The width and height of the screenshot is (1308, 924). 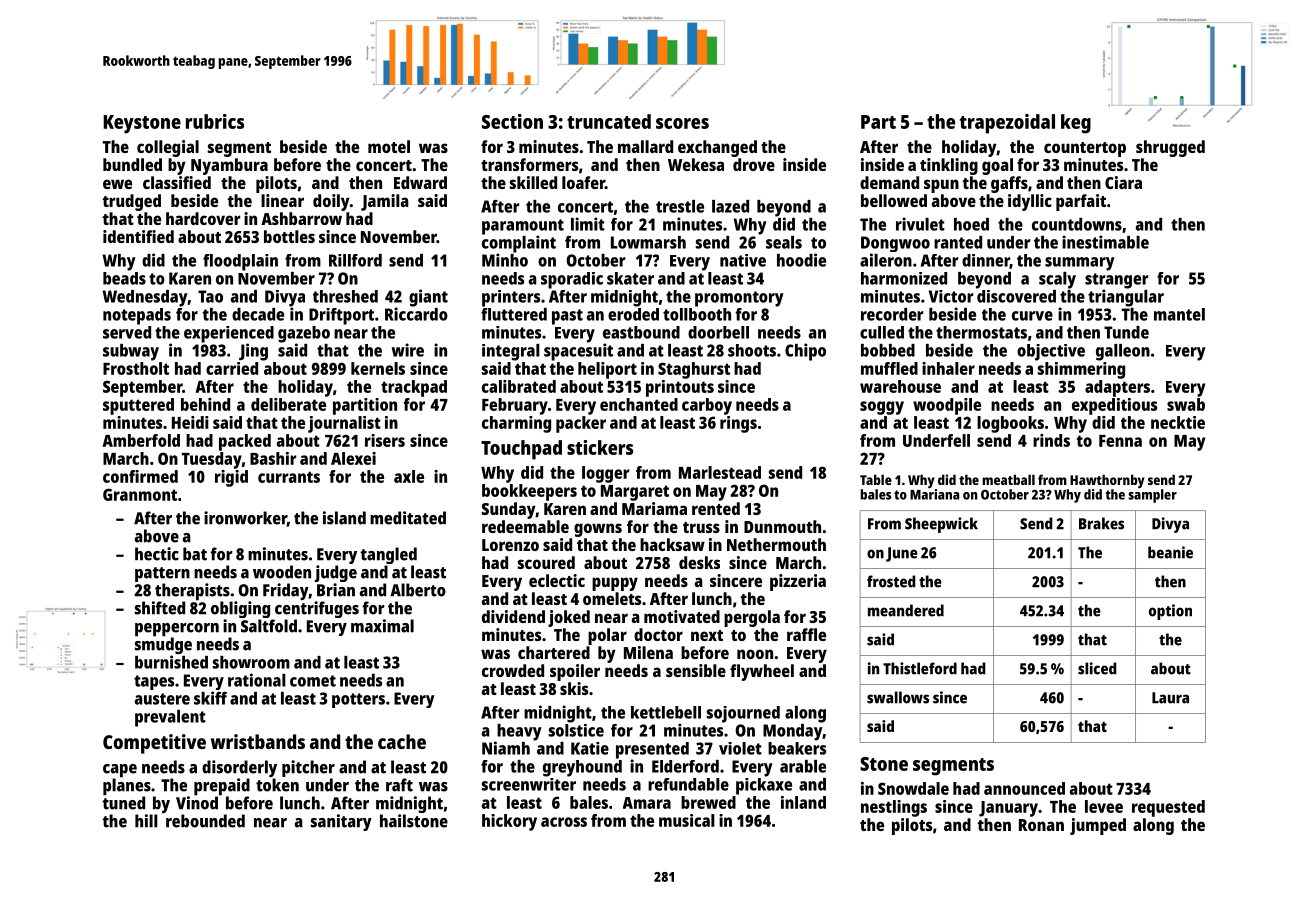 I want to click on dividend, so click(x=513, y=616).
